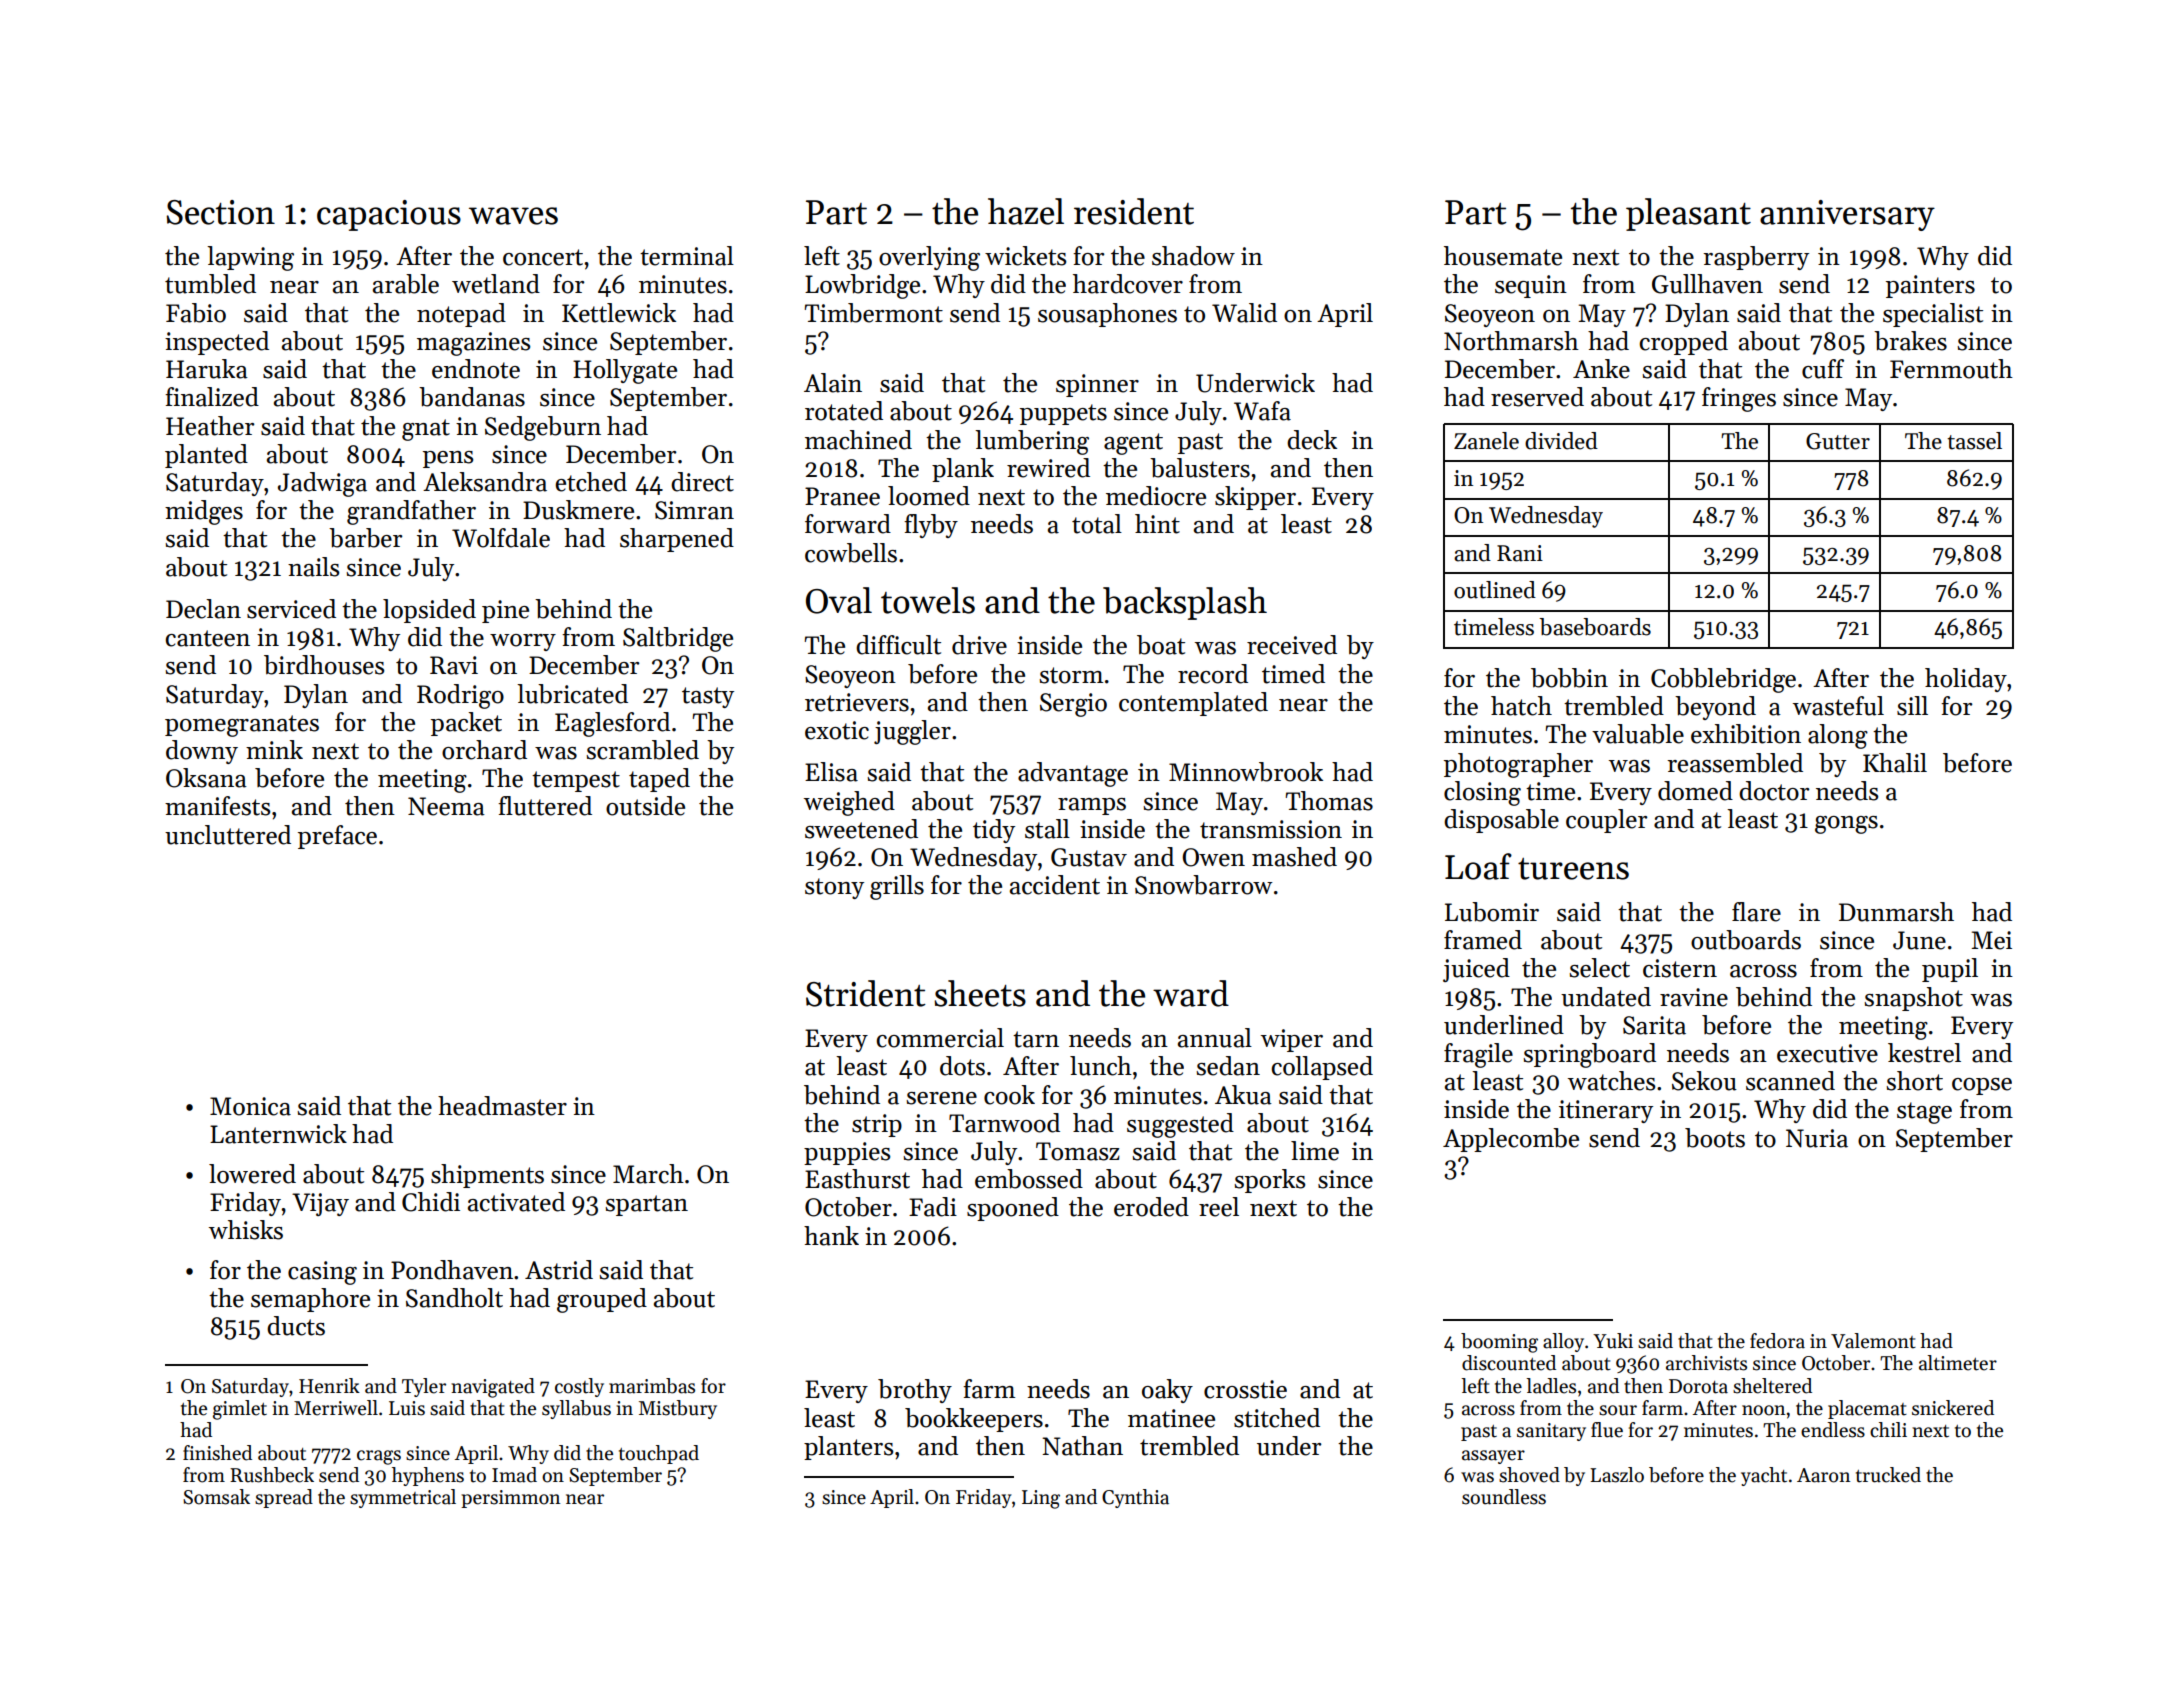 The width and height of the screenshot is (2178, 1683). What do you see at coordinates (1924, 1113) in the screenshot?
I see `stage` at bounding box center [1924, 1113].
